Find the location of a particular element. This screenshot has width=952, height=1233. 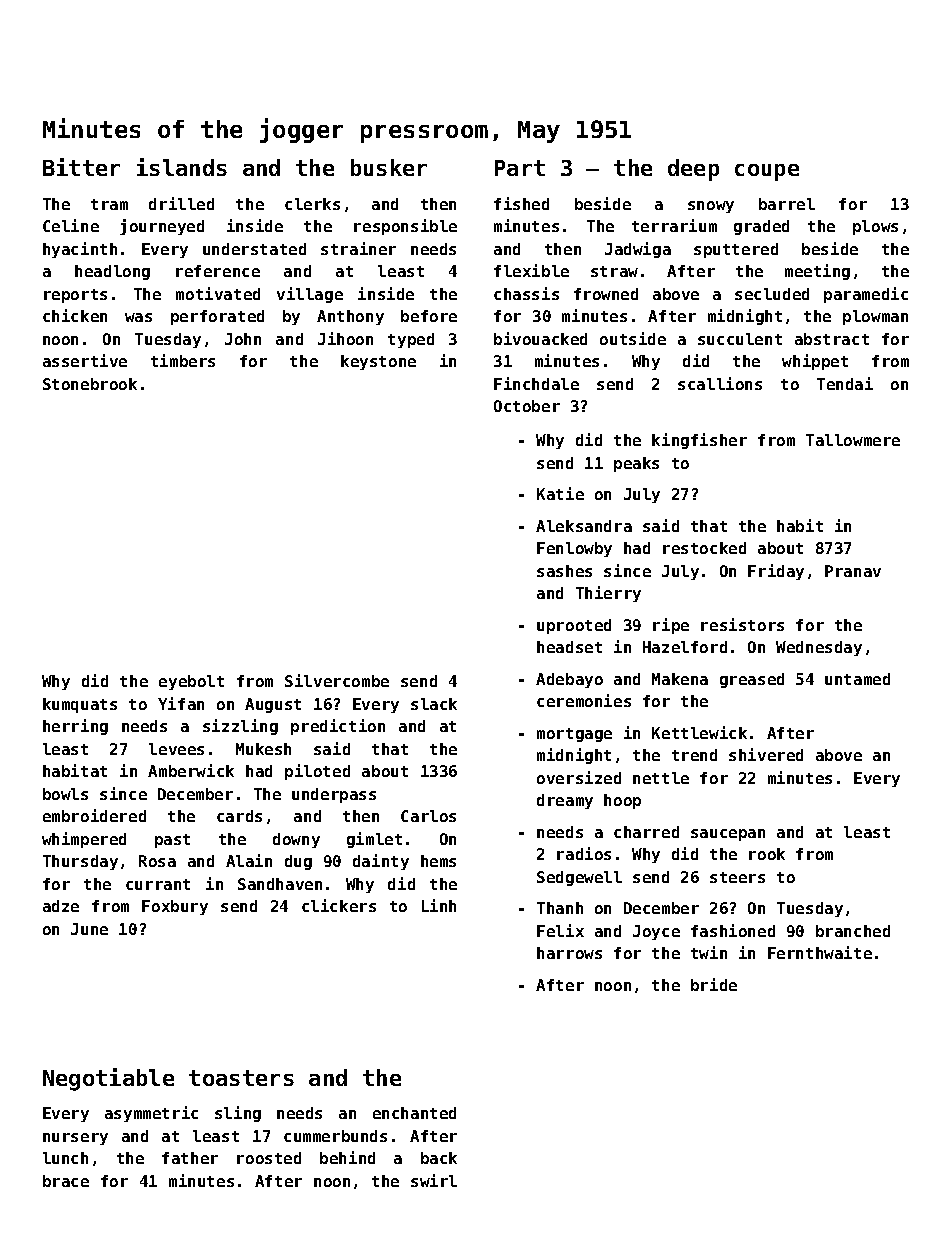

steers is located at coordinates (737, 877).
